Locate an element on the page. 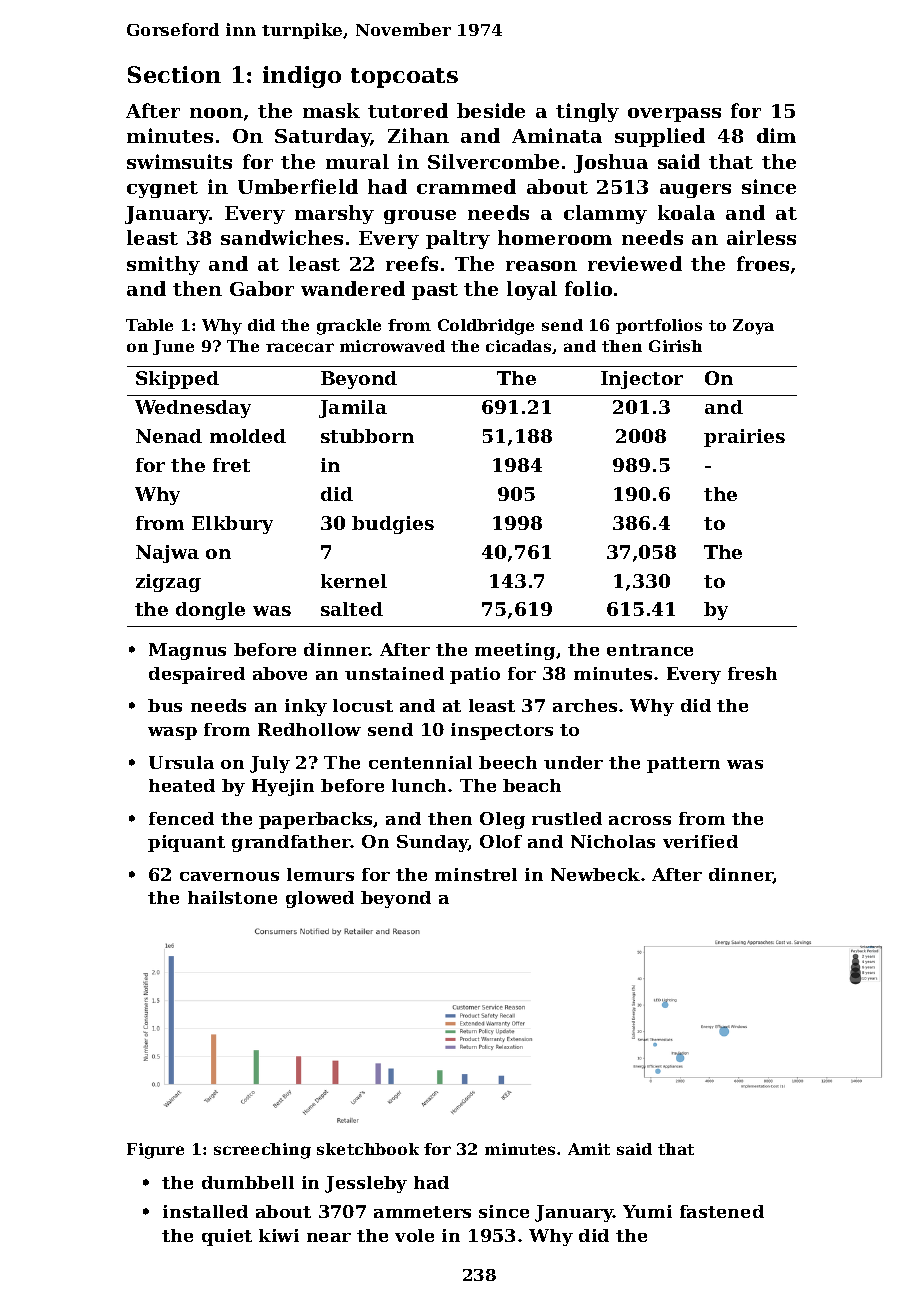 This image has width=924, height=1311. Injector is located at coordinates (642, 380).
